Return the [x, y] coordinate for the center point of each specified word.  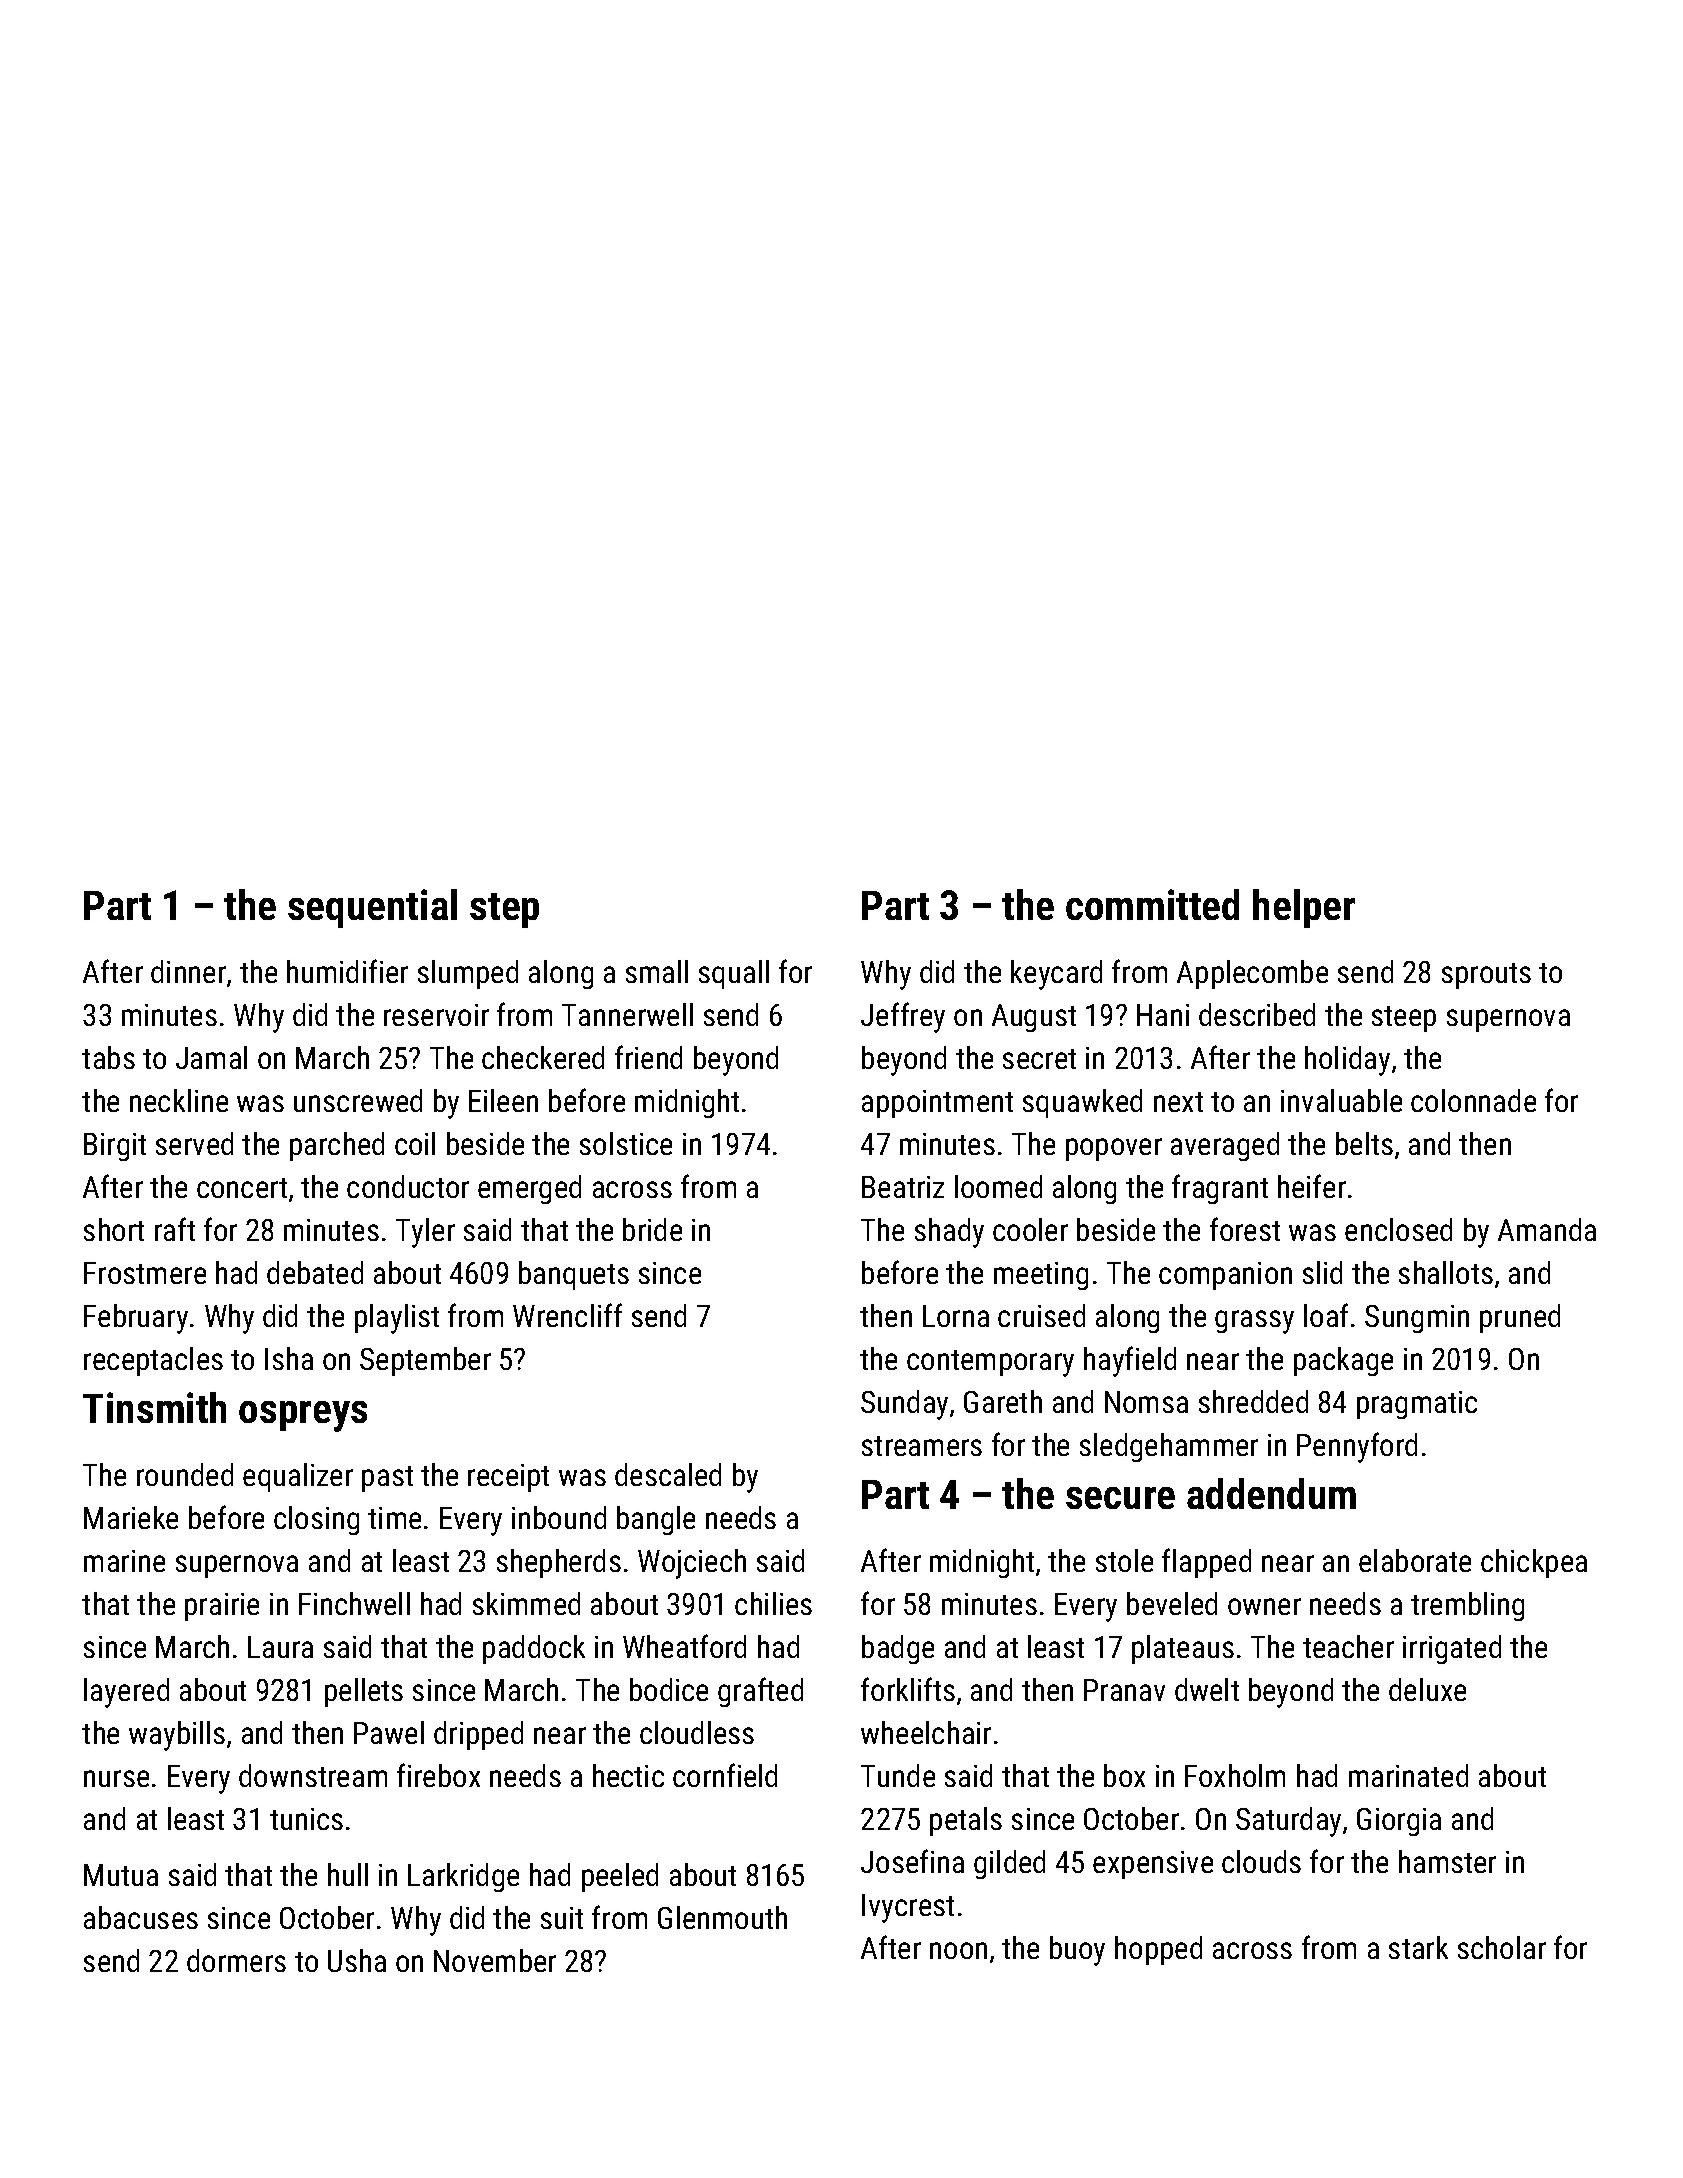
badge [898, 1649]
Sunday [904, 1405]
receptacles [153, 1361]
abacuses [141, 1917]
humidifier [347, 971]
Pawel [389, 1732]
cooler [1030, 1229]
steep [1404, 1019]
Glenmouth [722, 1917]
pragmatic [1417, 1405]
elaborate [1415, 1560]
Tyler [425, 1233]
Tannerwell [627, 1014]
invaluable [1341, 1100]
